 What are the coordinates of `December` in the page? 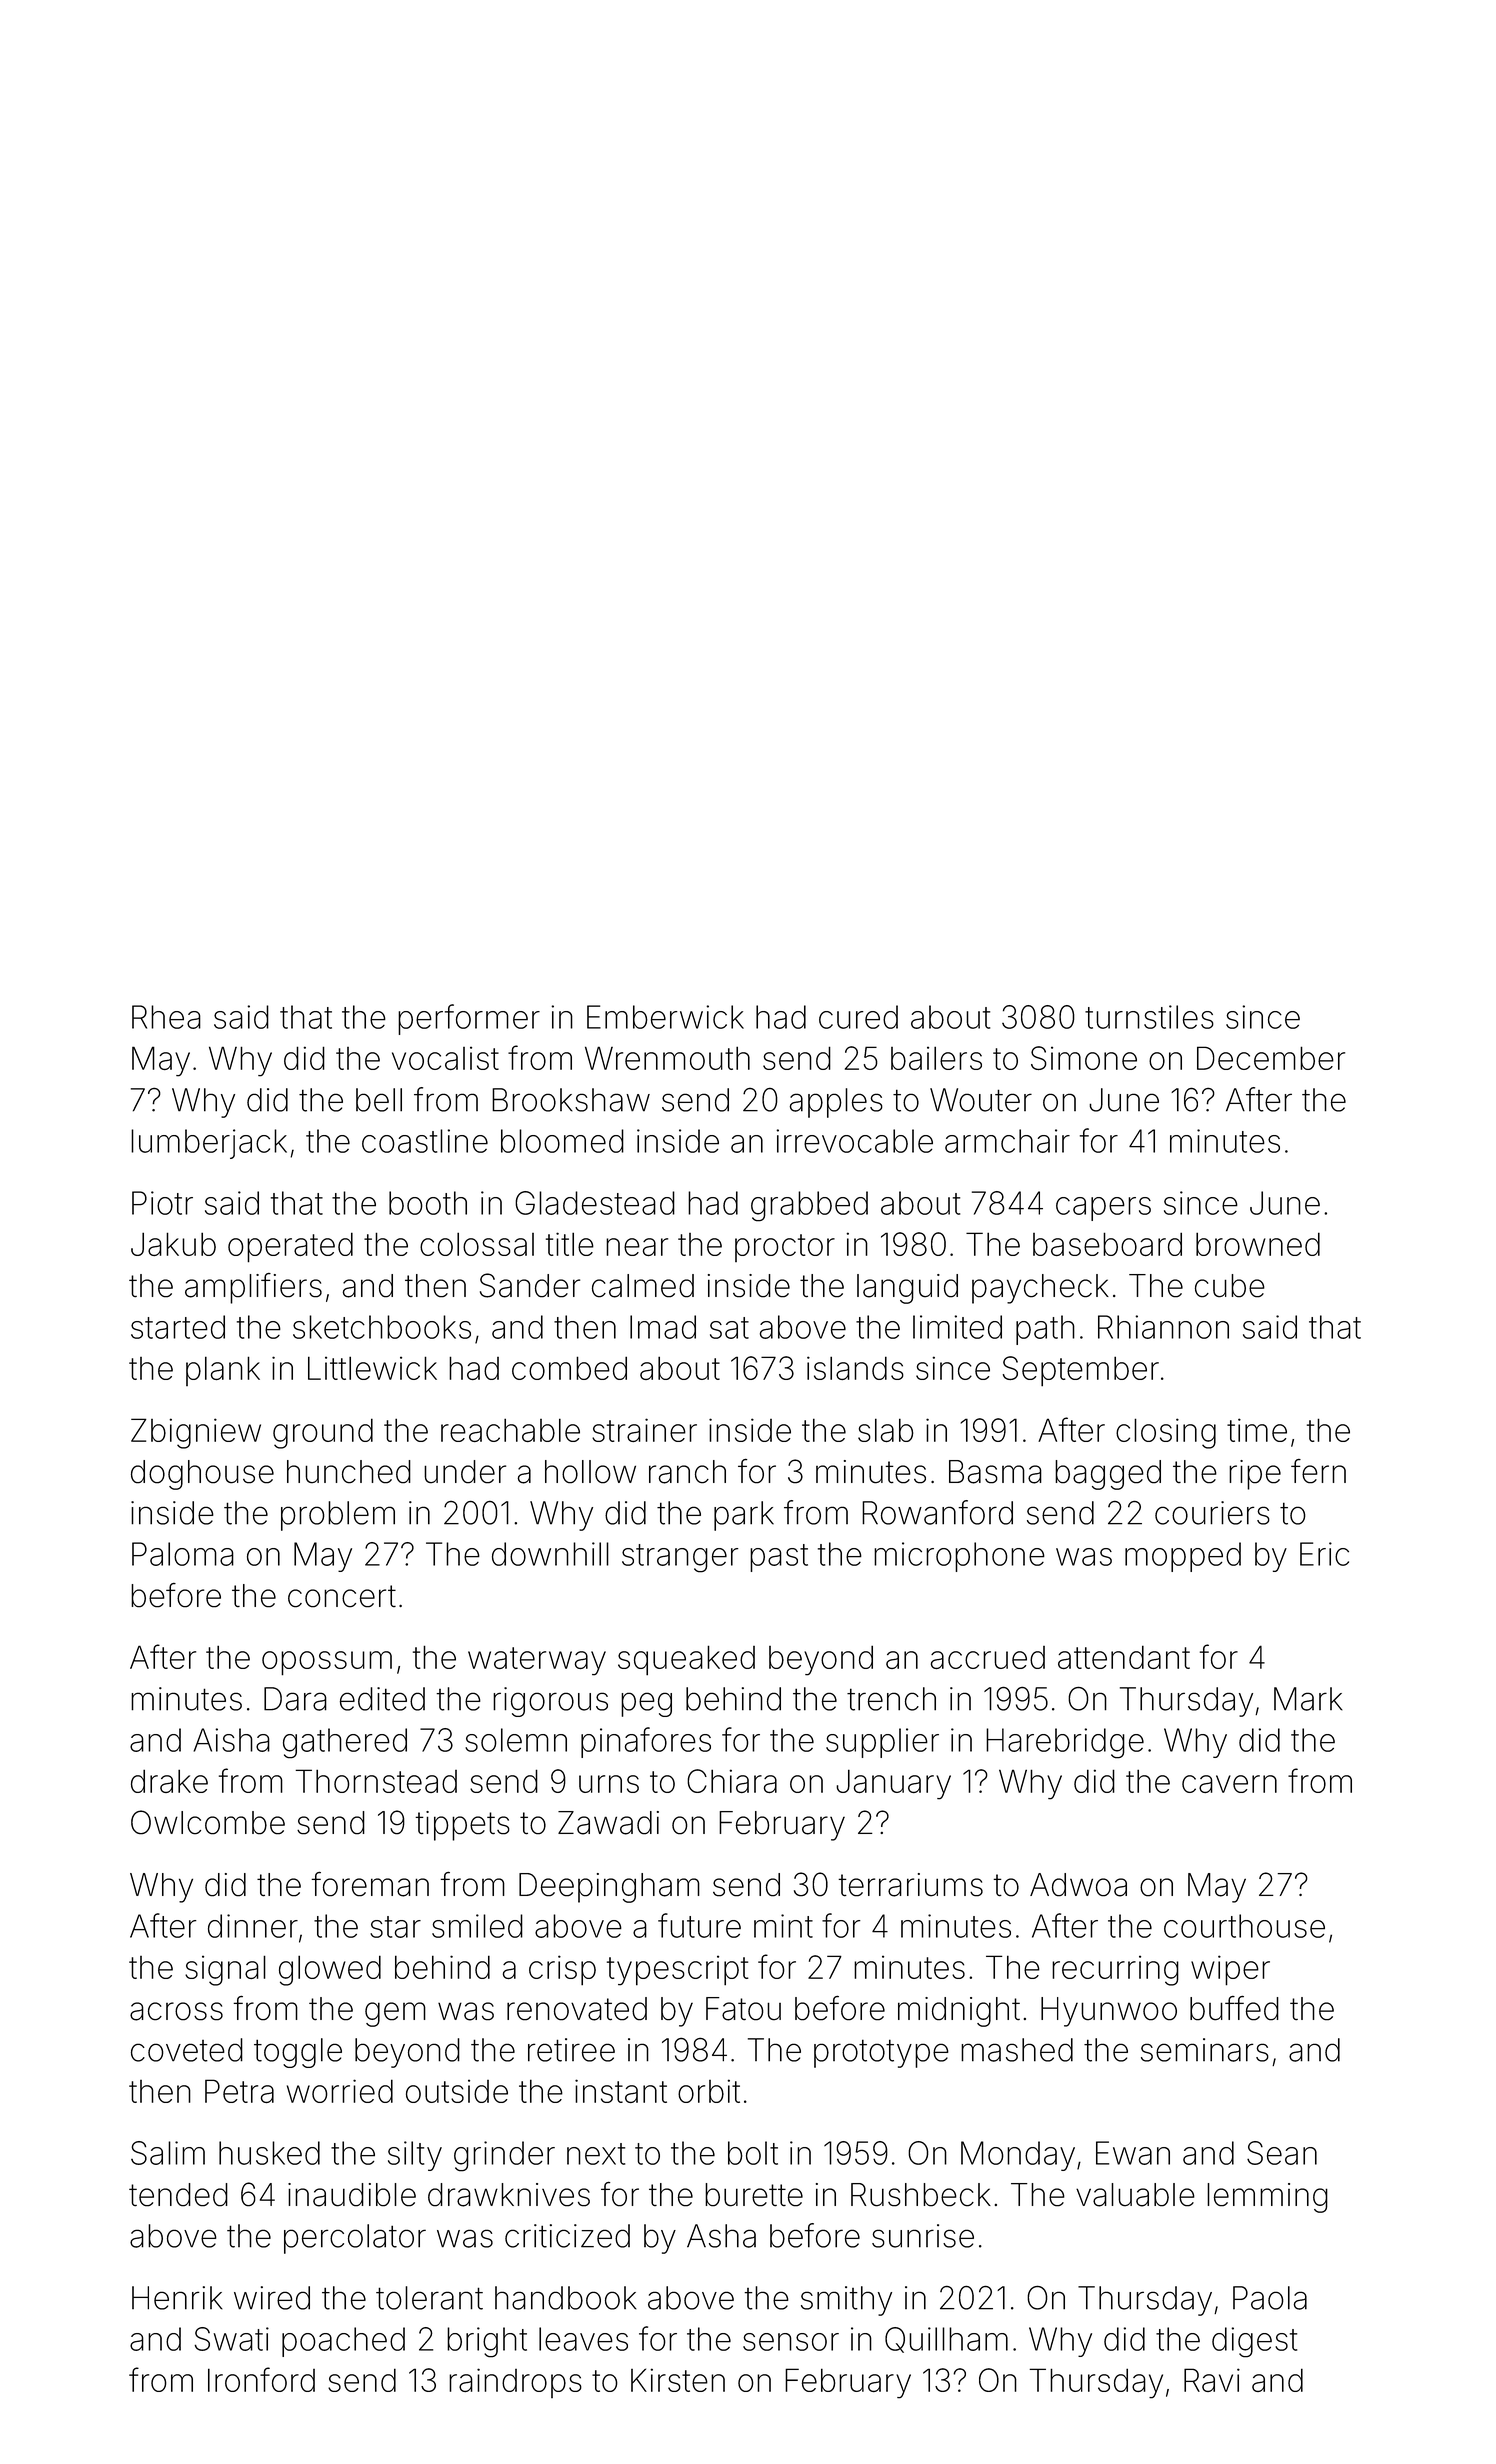 It's located at (1271, 1058).
